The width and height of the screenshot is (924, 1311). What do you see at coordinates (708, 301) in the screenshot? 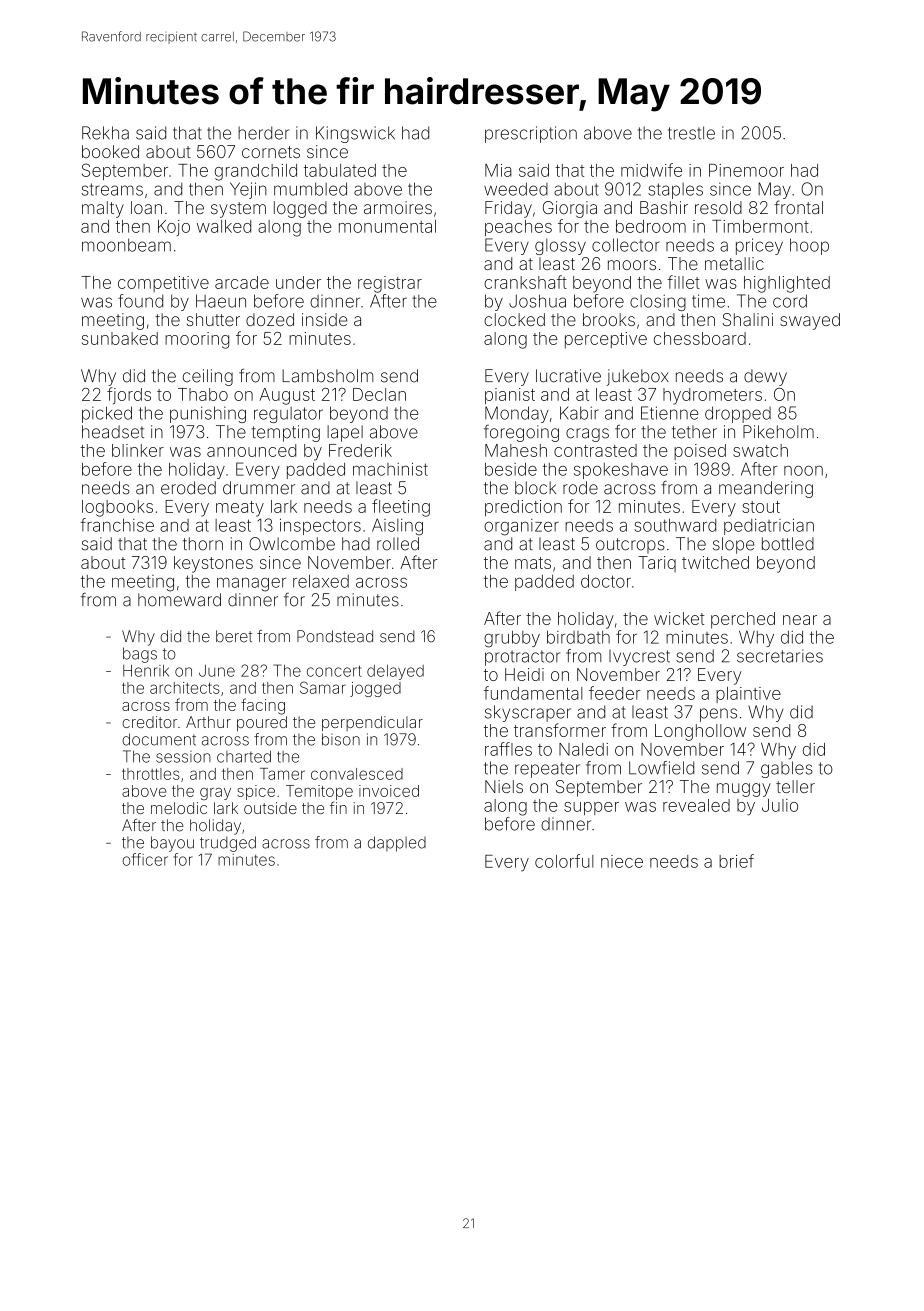
I see `time` at bounding box center [708, 301].
